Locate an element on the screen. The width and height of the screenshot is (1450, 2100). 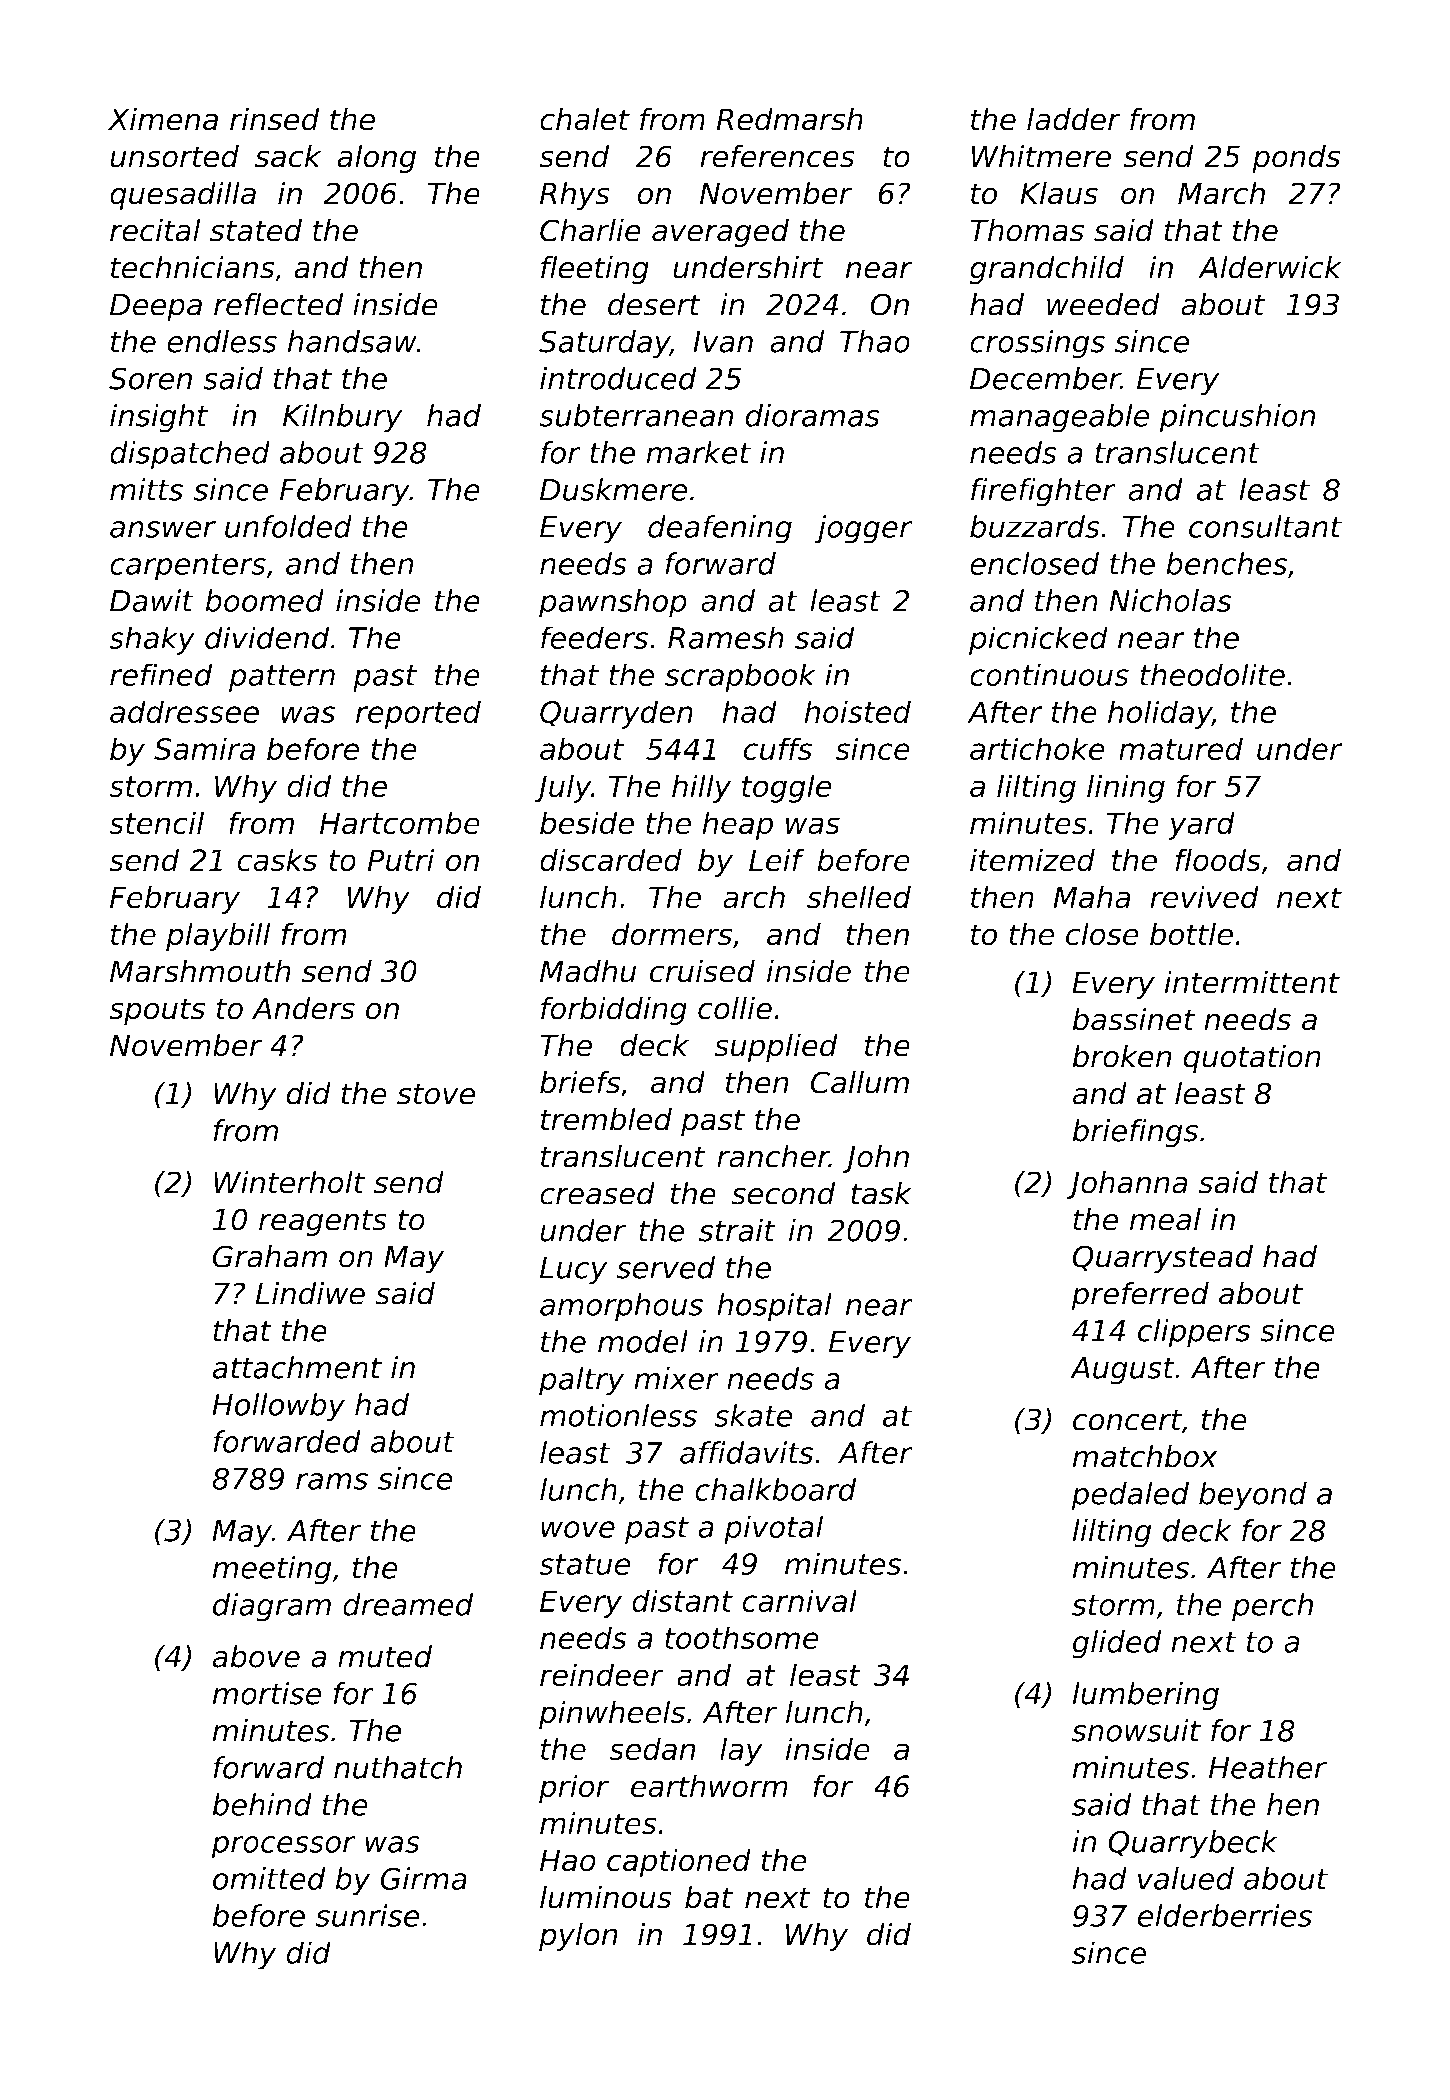
pylon is located at coordinates (578, 1936).
